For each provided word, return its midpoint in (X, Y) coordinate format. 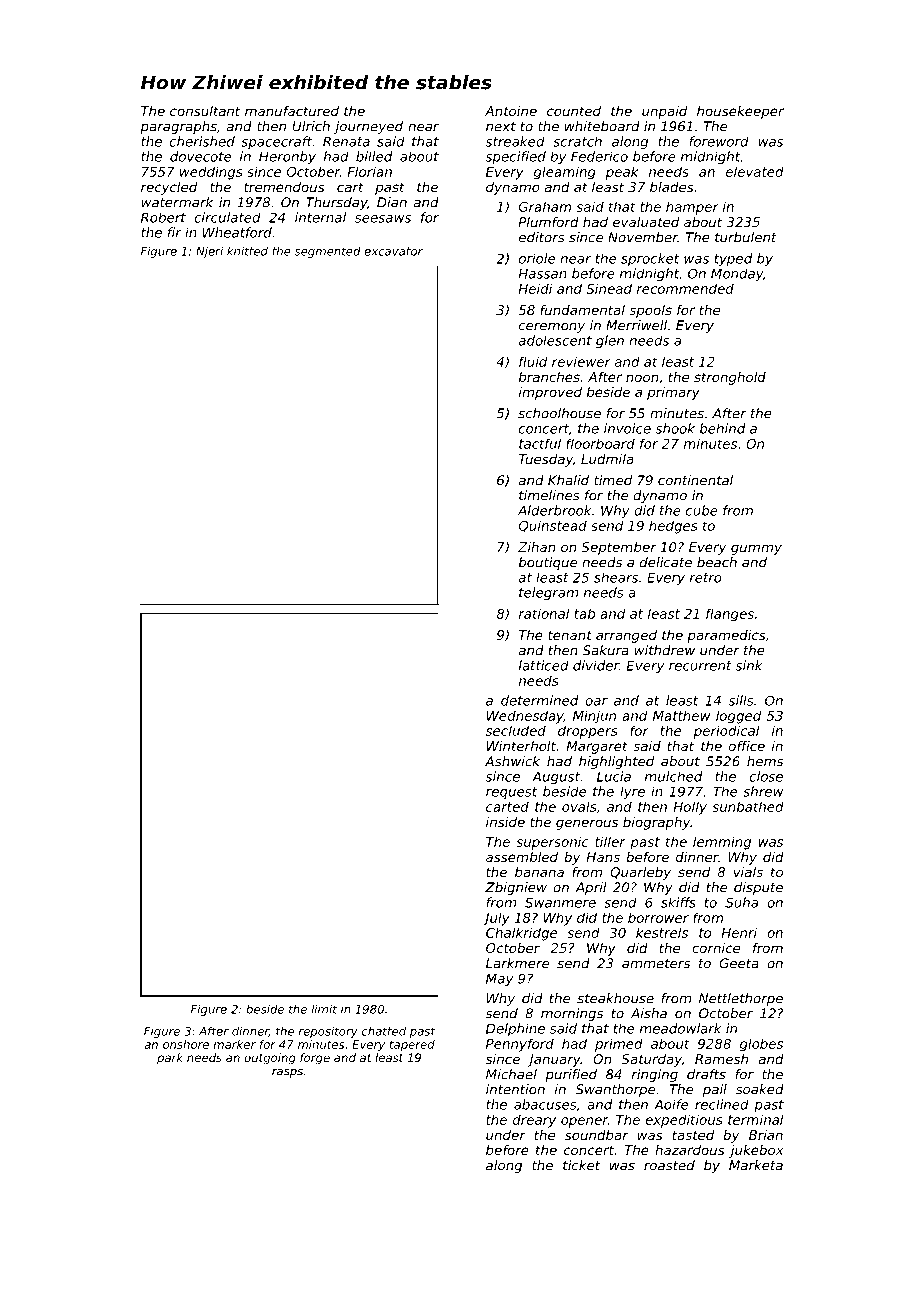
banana (539, 872)
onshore (186, 1044)
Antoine (511, 111)
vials (748, 872)
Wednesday (525, 717)
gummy (756, 549)
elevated (755, 171)
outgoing (270, 1059)
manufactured (292, 111)
